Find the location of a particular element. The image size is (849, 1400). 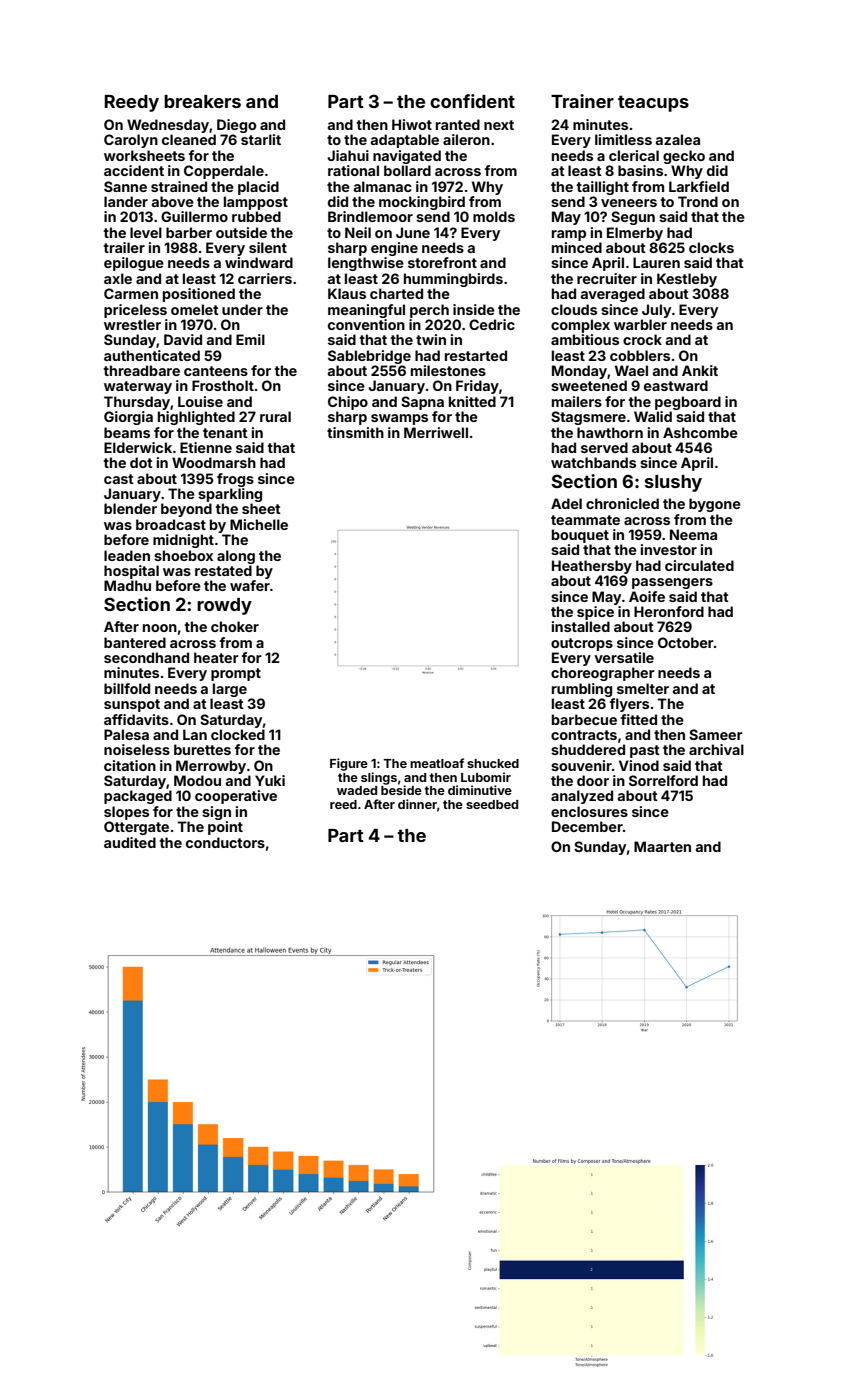

molds is located at coordinates (494, 216).
